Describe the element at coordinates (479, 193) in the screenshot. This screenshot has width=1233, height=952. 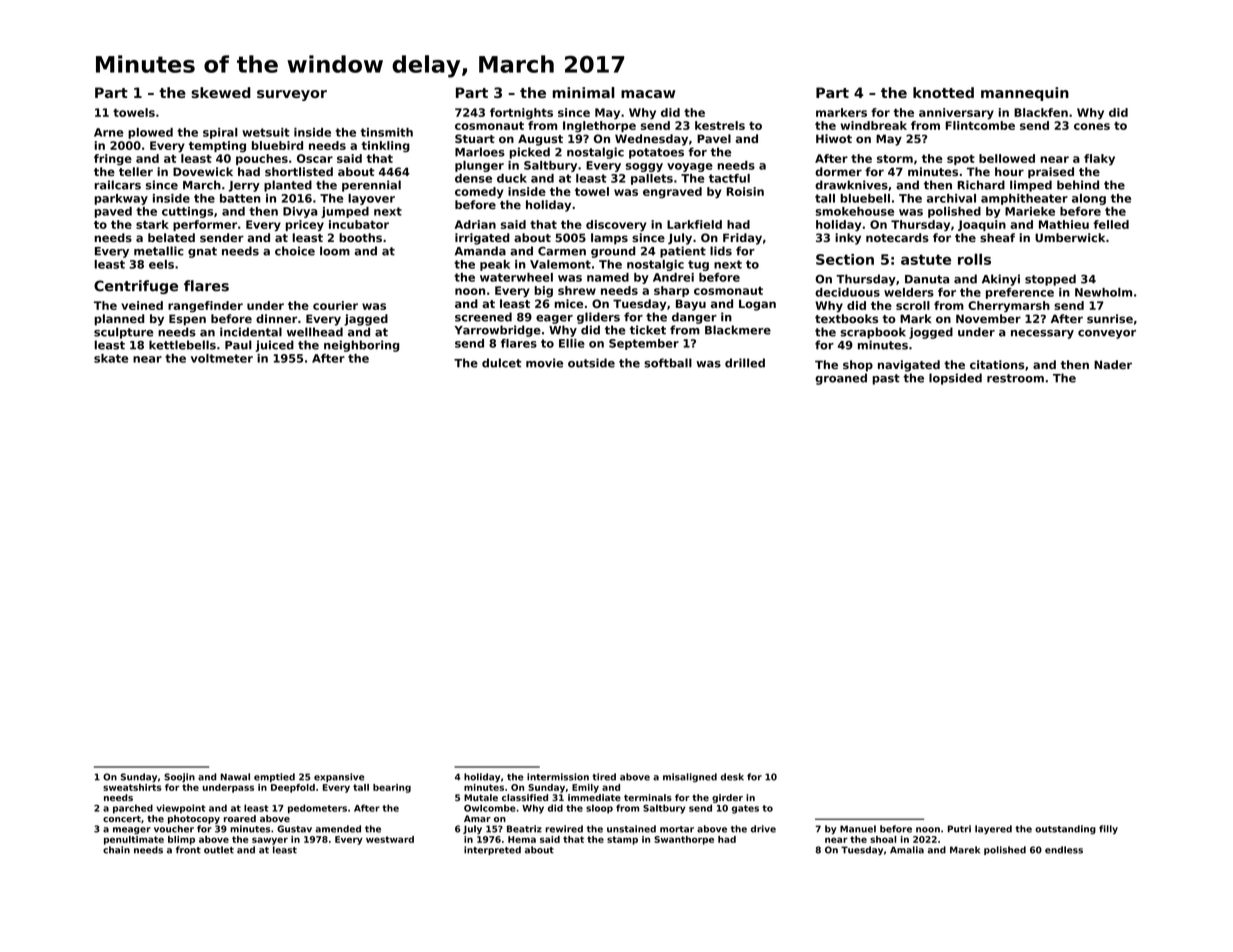
I see `comedy` at that location.
